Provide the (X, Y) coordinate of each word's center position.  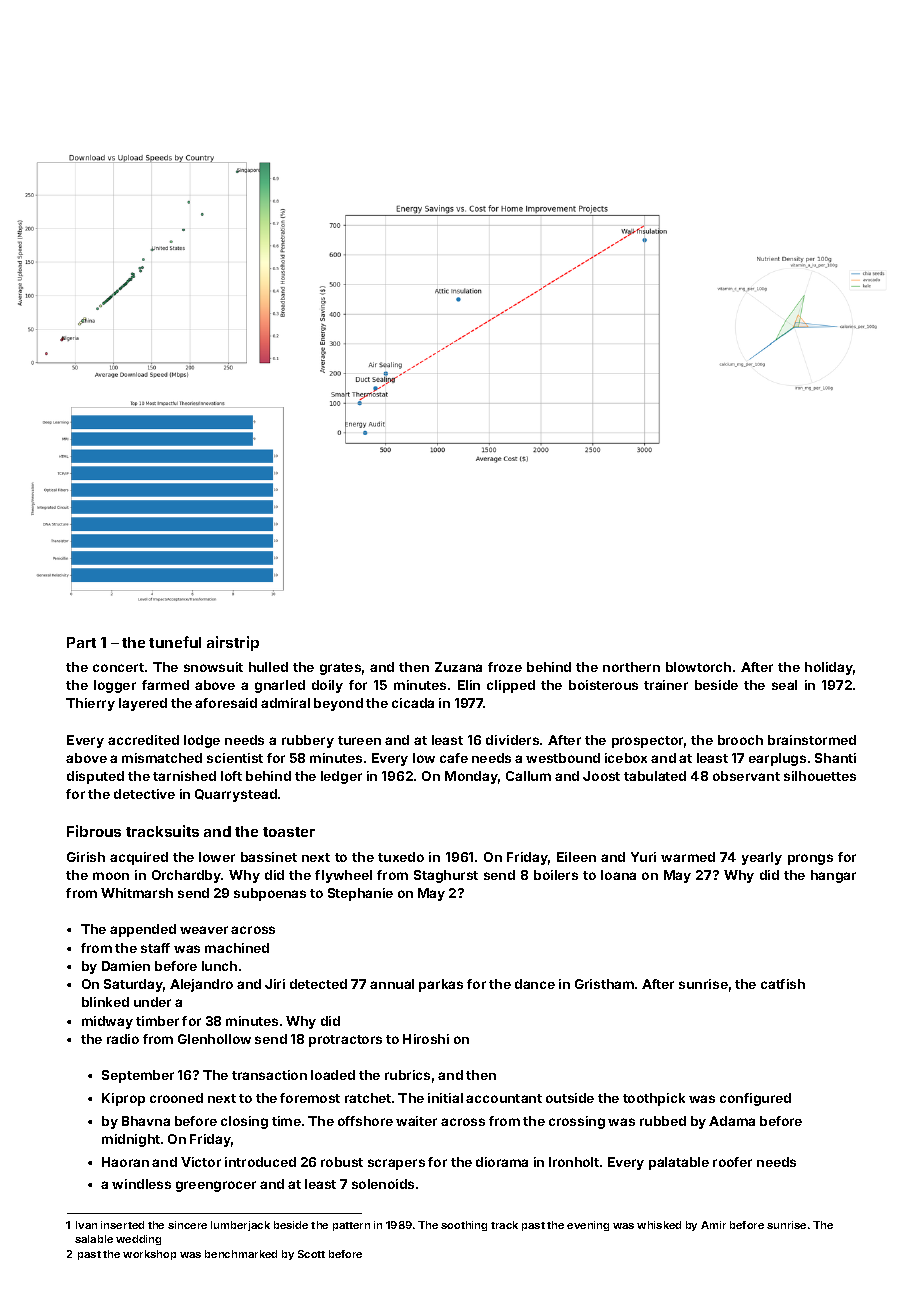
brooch (740, 740)
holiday (829, 668)
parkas (441, 985)
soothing (464, 1226)
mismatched (162, 758)
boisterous (603, 685)
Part (81, 642)
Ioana (618, 875)
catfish (783, 984)
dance (535, 984)
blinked (105, 1002)
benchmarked (241, 1254)
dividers (512, 740)
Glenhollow (214, 1039)
